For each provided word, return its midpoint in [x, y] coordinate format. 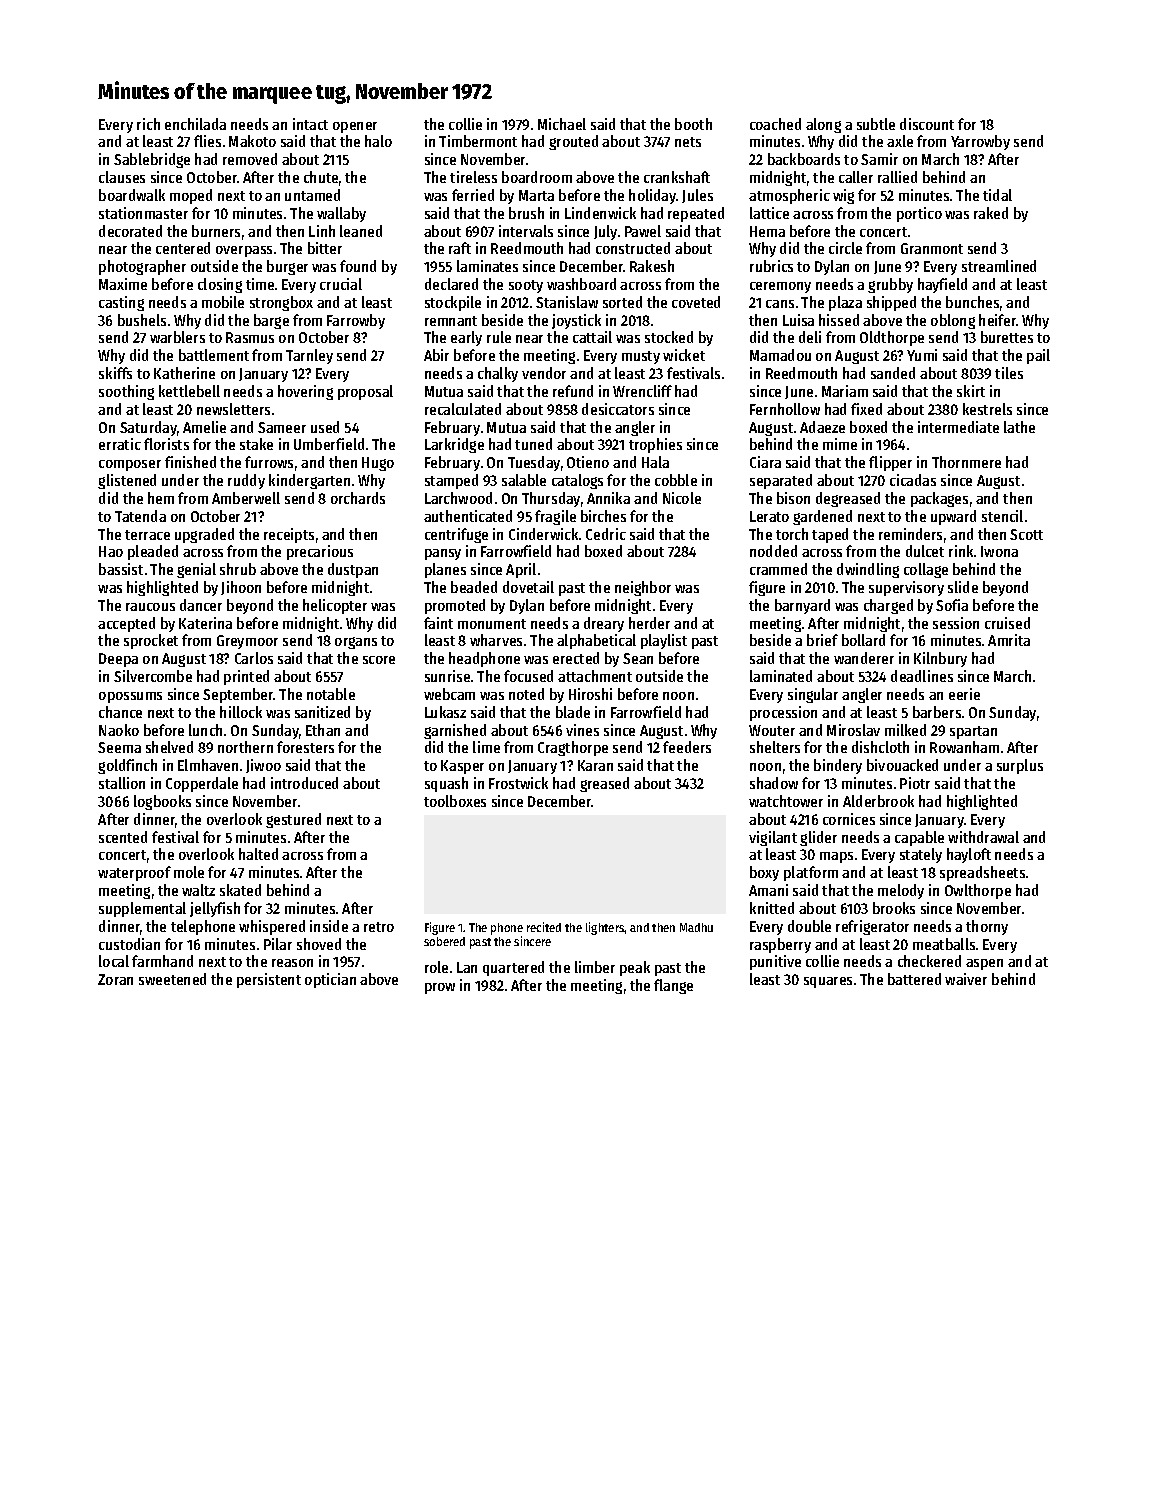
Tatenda [140, 516]
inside [329, 926]
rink [961, 551]
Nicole [682, 498]
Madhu [696, 927]
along [823, 125]
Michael [562, 124]
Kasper [462, 767]
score [379, 660]
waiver [966, 979]
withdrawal [983, 837]
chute [321, 177]
